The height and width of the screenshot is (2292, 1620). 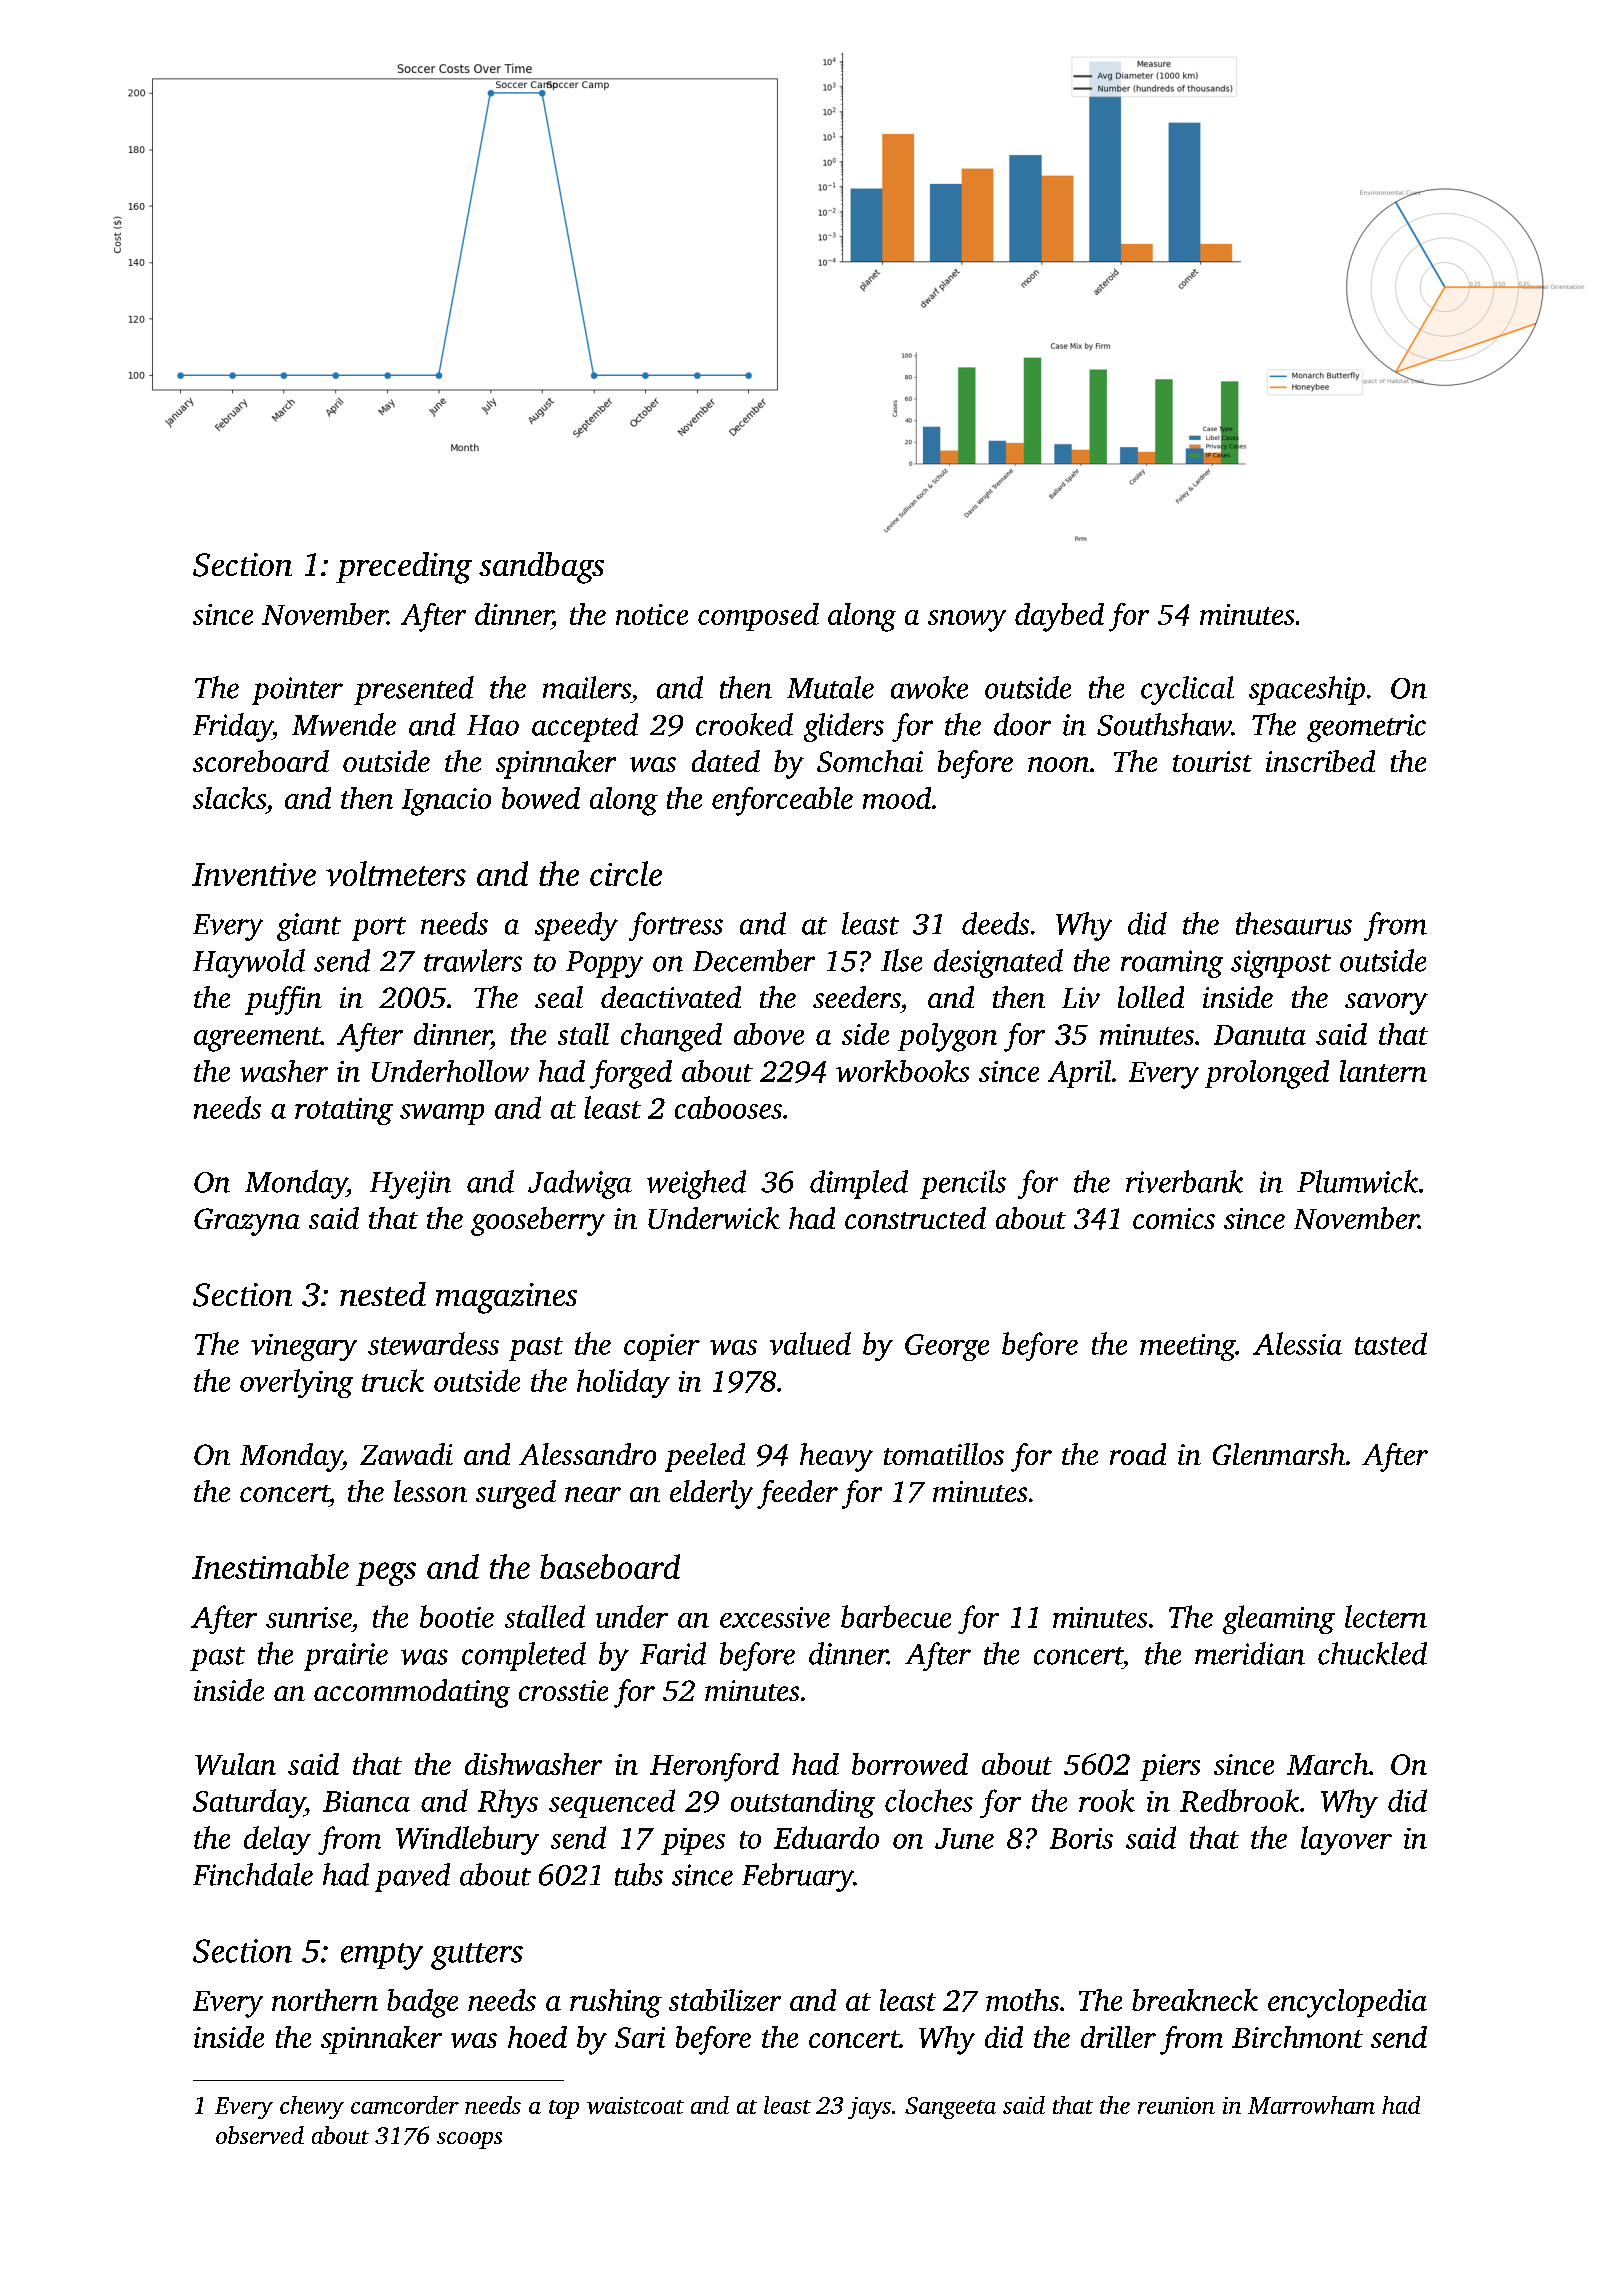 What do you see at coordinates (412, 1877) in the screenshot?
I see `paved` at bounding box center [412, 1877].
